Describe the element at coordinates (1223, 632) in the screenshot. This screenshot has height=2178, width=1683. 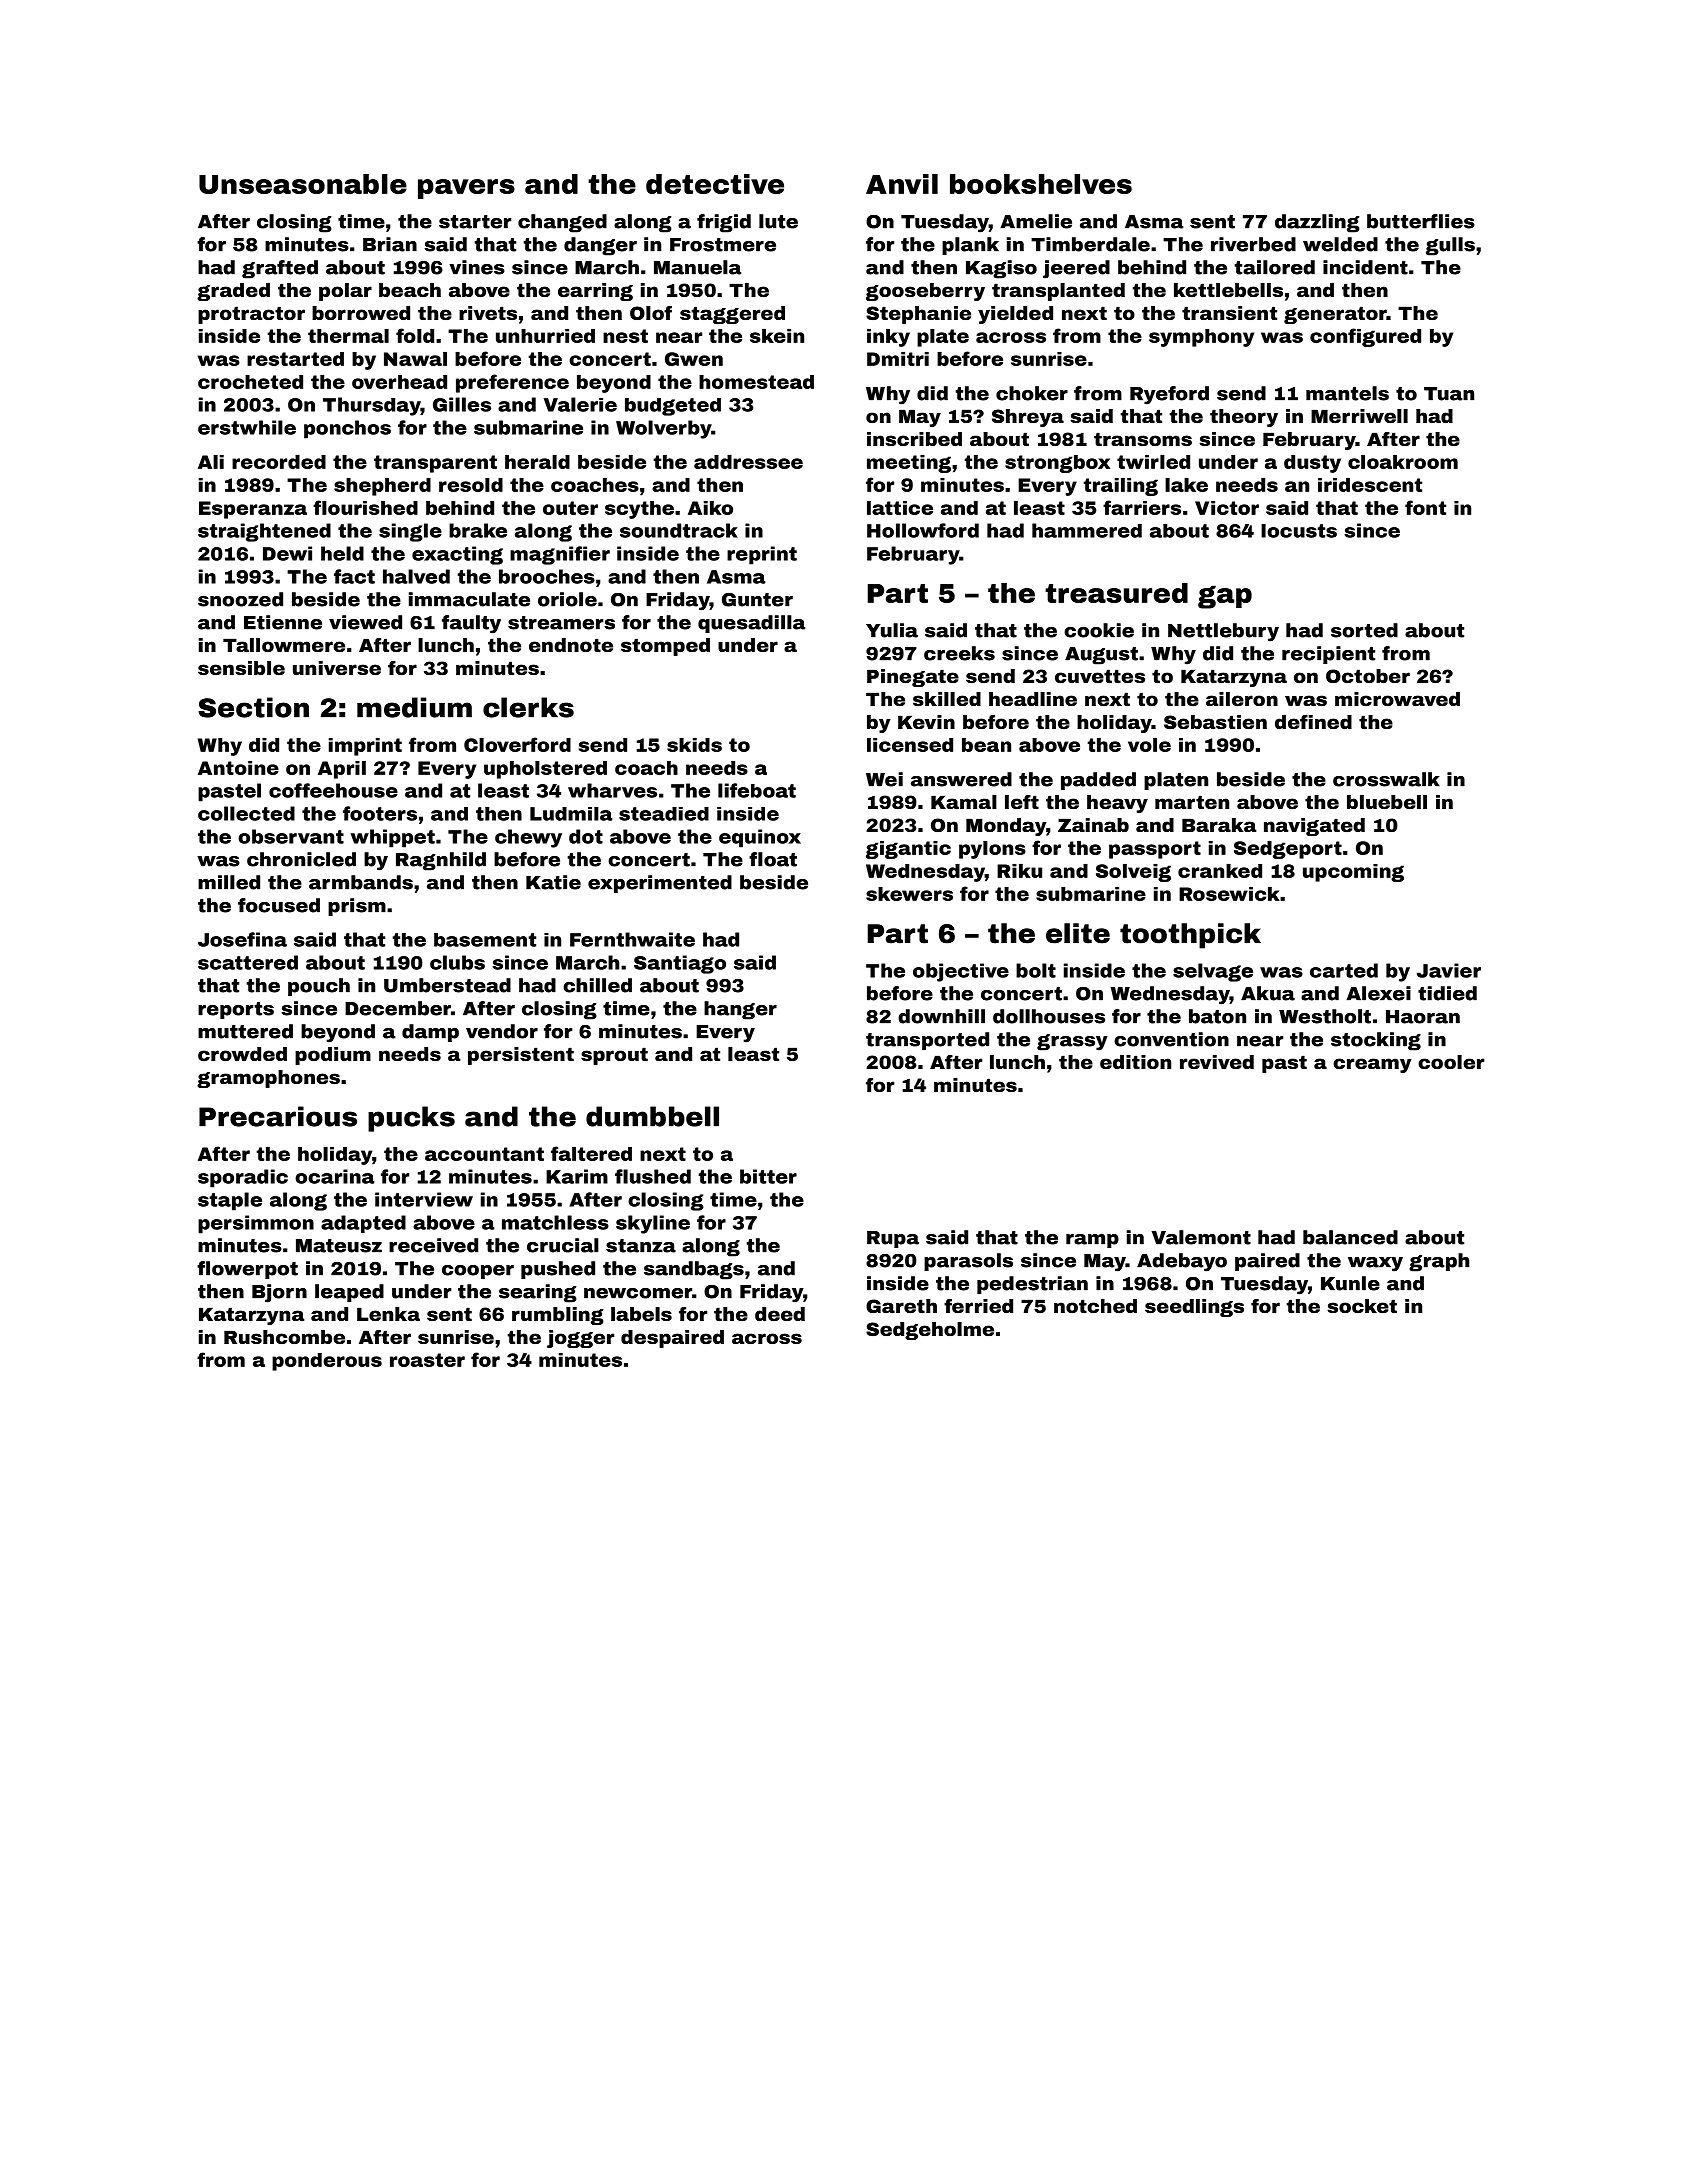
I see `Nettlebury` at that location.
